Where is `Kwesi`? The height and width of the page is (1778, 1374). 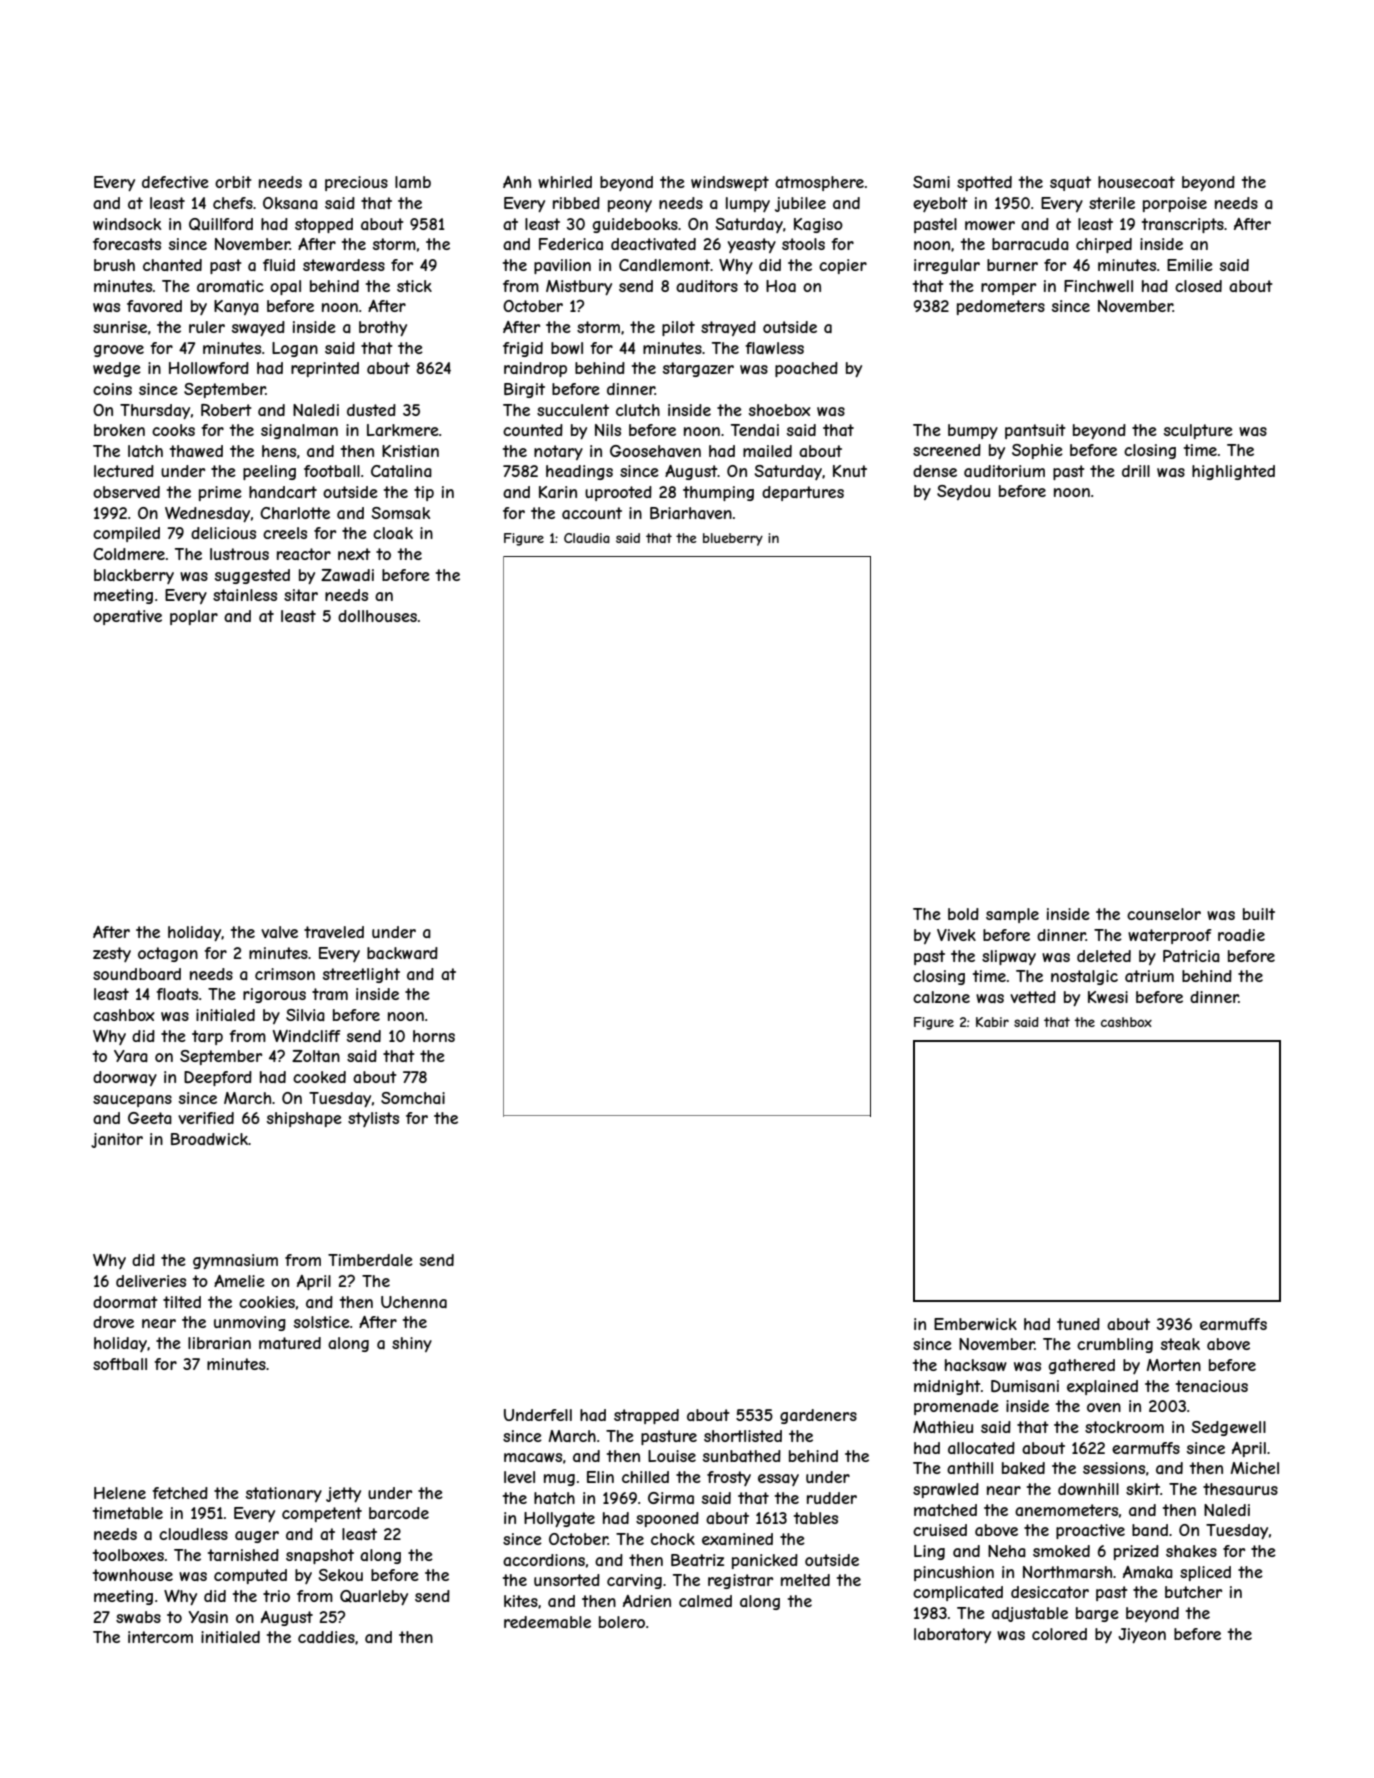
Kwesi is located at coordinates (1108, 997).
